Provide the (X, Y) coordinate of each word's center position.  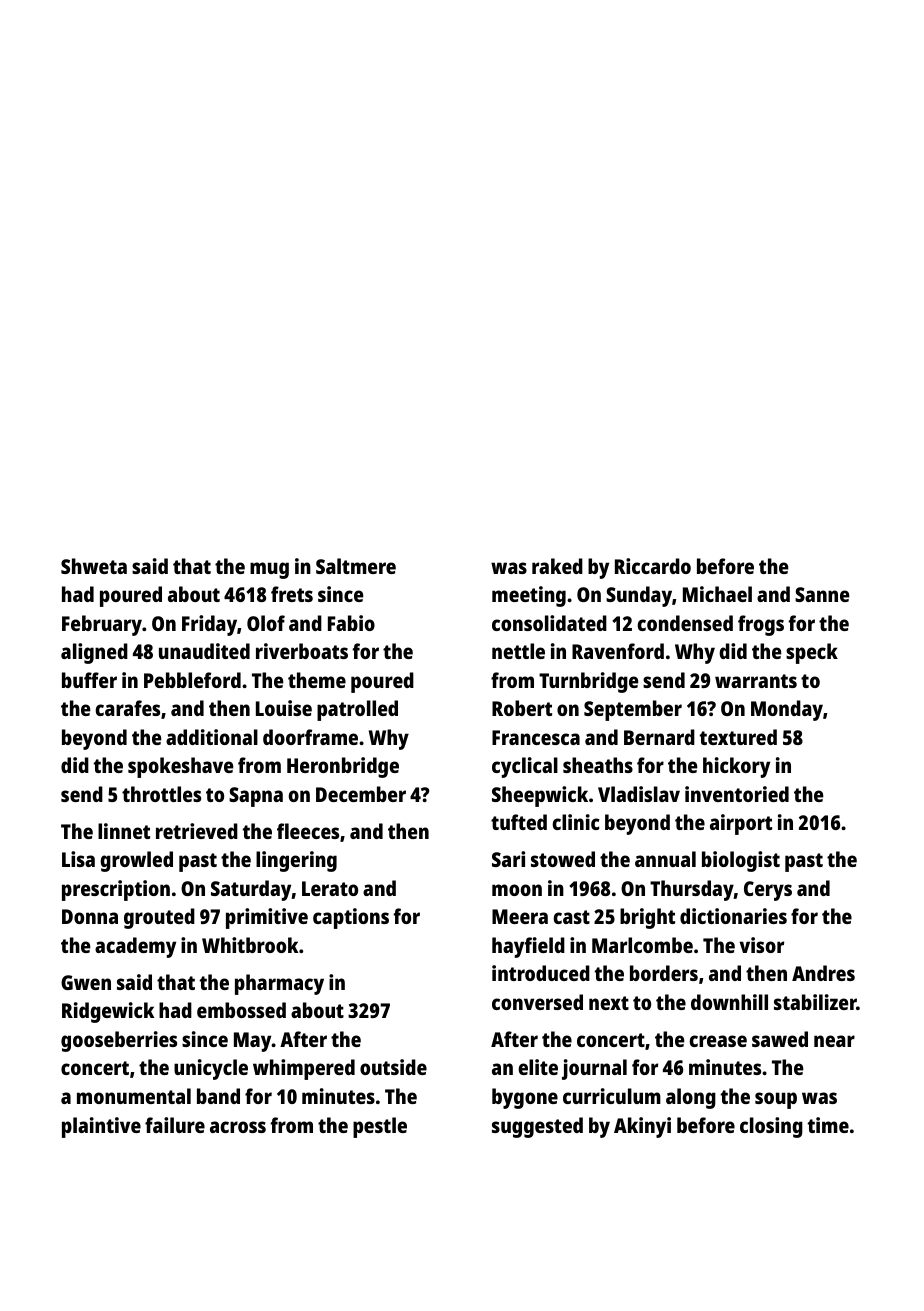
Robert (522, 708)
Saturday (251, 890)
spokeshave (181, 767)
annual (665, 859)
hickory (736, 767)
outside (393, 1067)
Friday (209, 625)
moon (517, 890)
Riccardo (653, 566)
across (238, 1127)
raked (557, 566)
